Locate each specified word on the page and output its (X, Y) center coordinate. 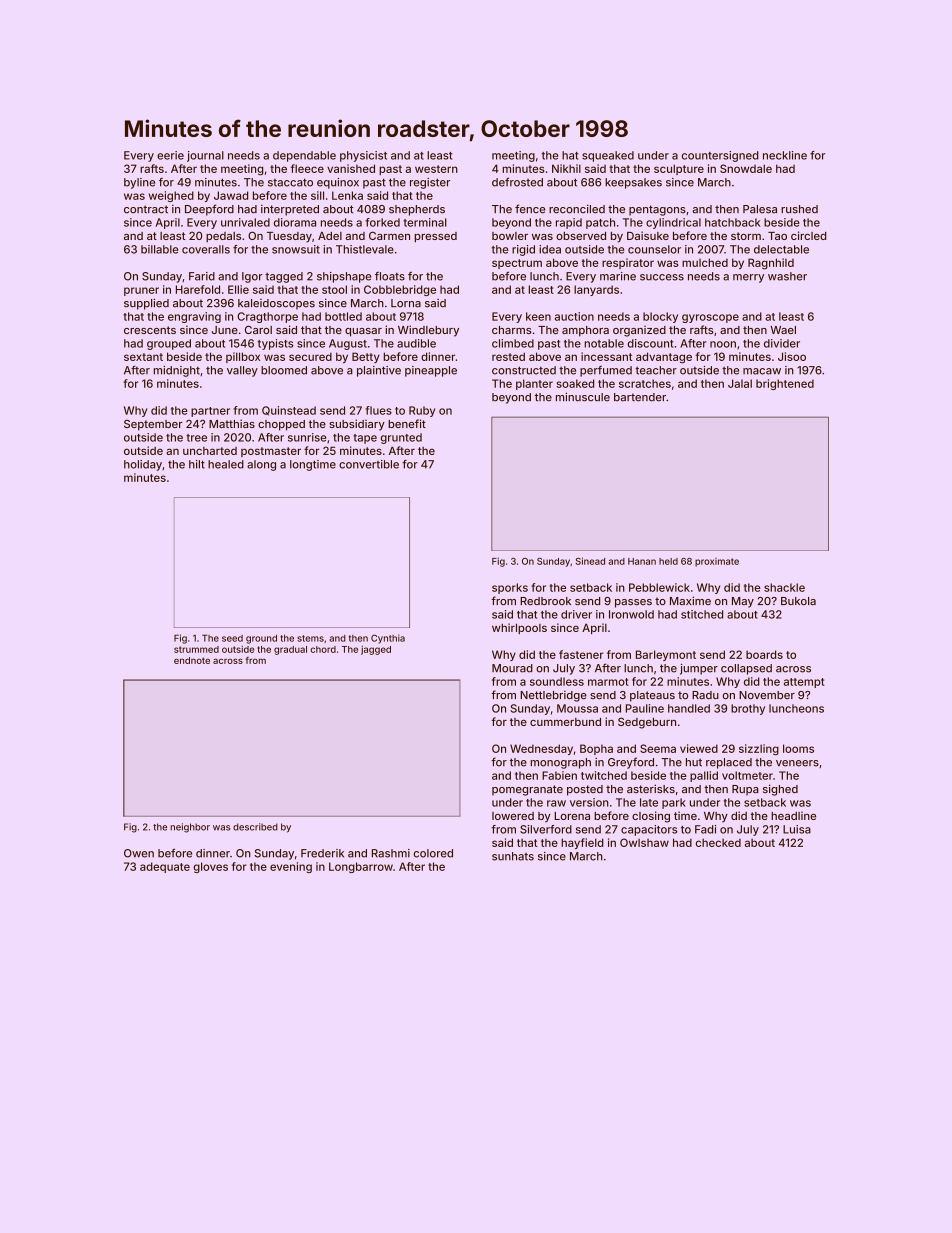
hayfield (582, 843)
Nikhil (566, 168)
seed (232, 638)
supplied (146, 304)
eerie (170, 155)
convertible (369, 464)
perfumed (606, 371)
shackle (784, 587)
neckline (785, 155)
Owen (139, 853)
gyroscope (710, 318)
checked (718, 842)
